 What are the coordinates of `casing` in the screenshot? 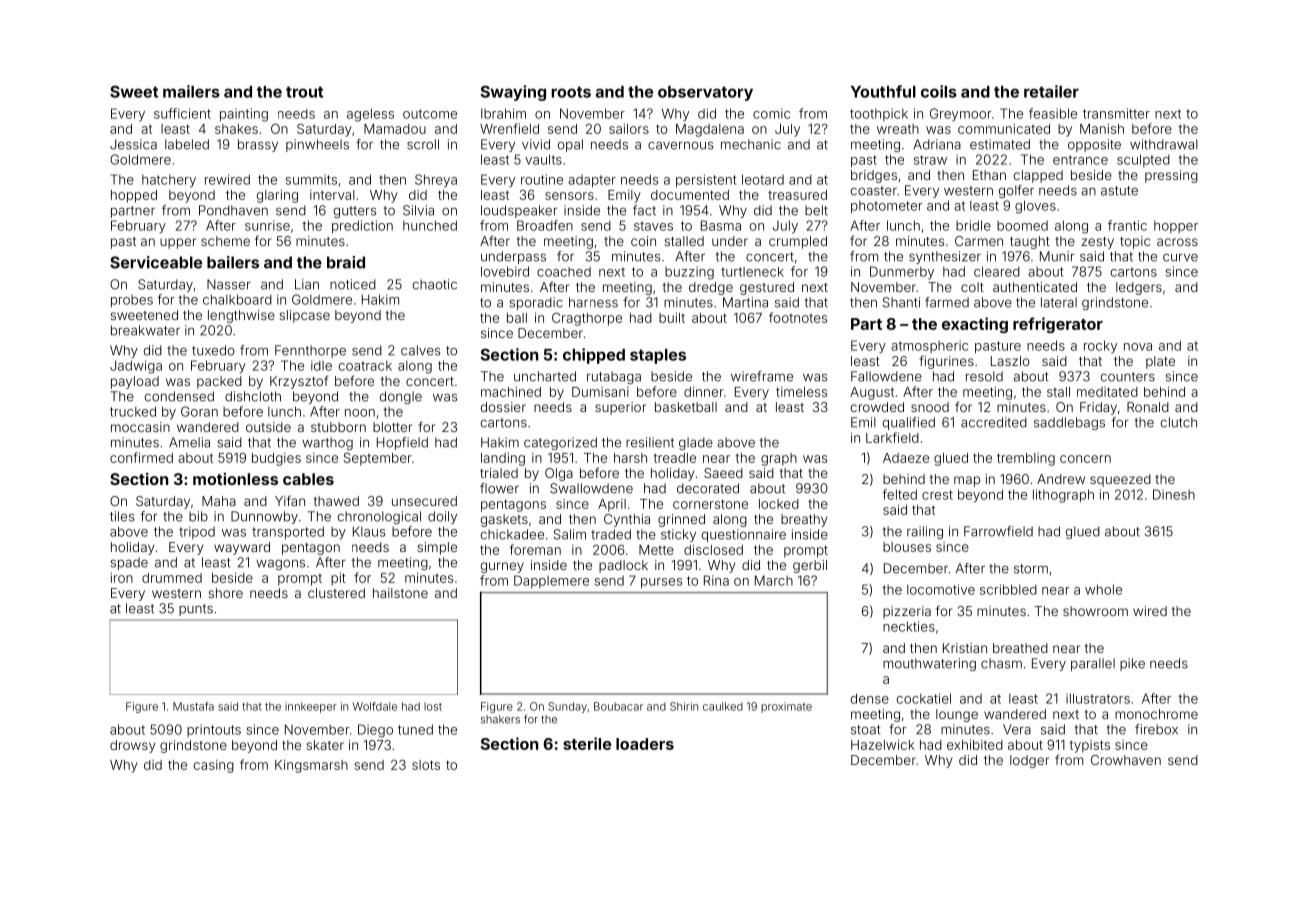 It's located at (214, 766).
